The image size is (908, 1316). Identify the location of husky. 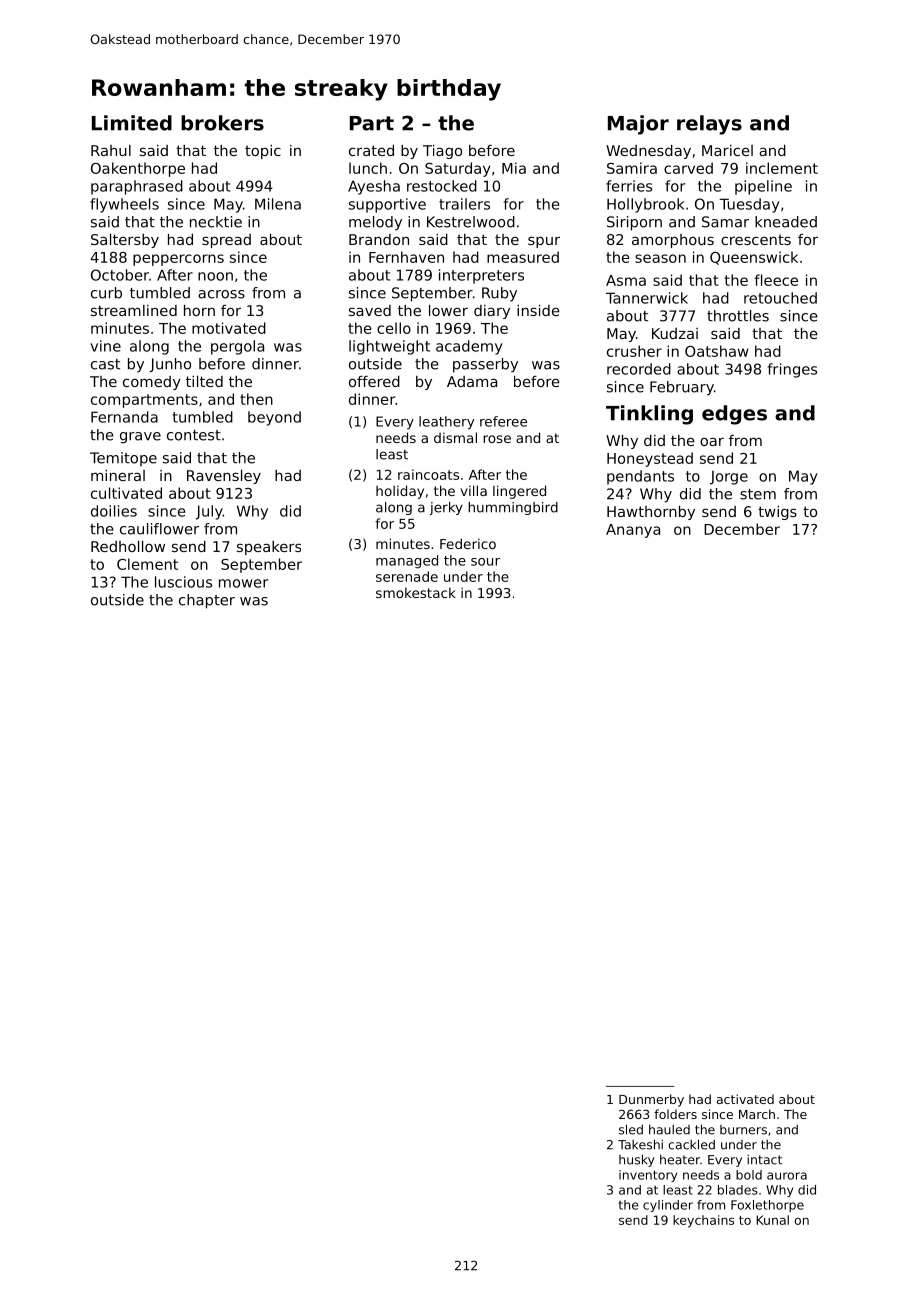
(637, 1160).
